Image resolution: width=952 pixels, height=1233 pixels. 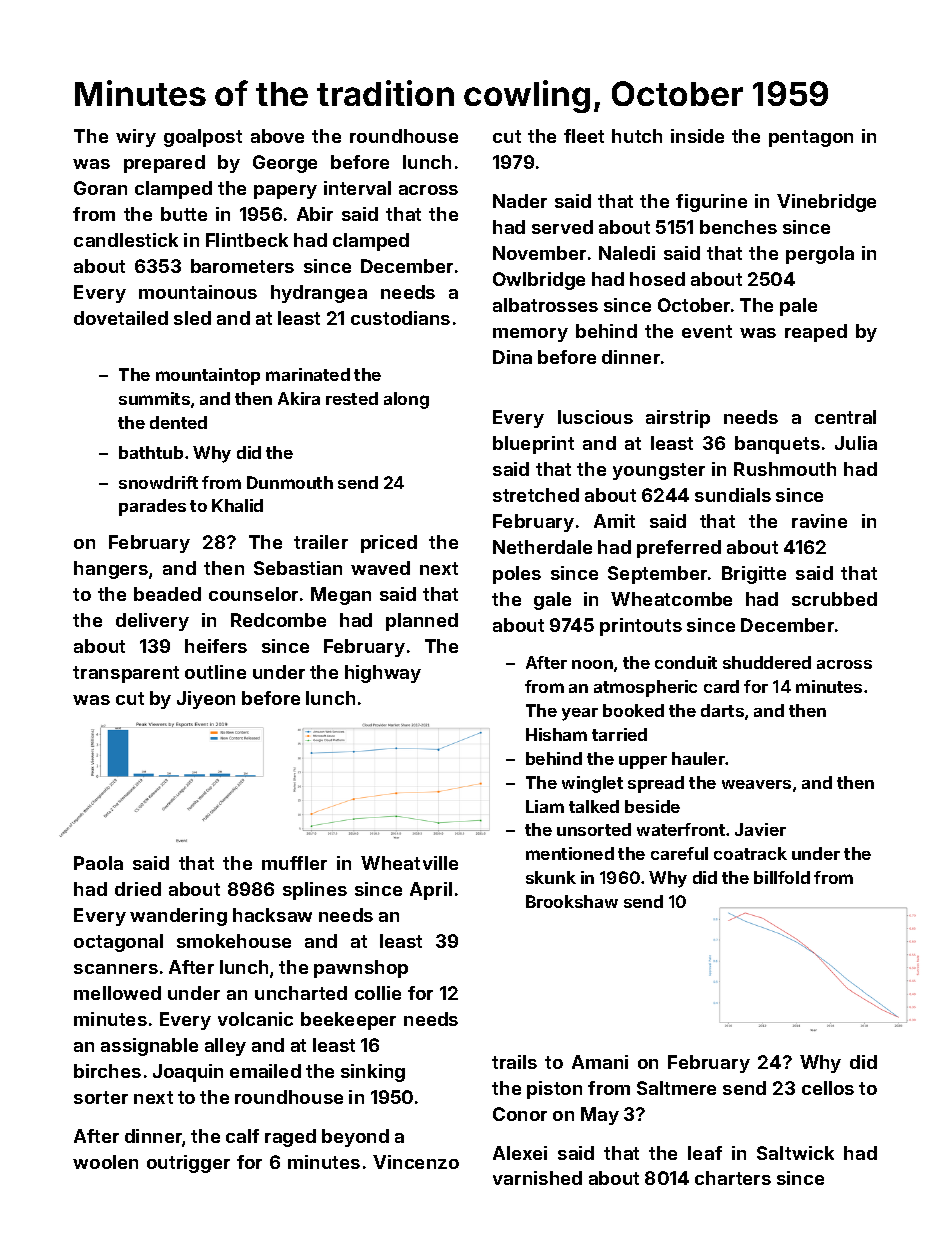 What do you see at coordinates (152, 622) in the screenshot?
I see `delivery` at bounding box center [152, 622].
